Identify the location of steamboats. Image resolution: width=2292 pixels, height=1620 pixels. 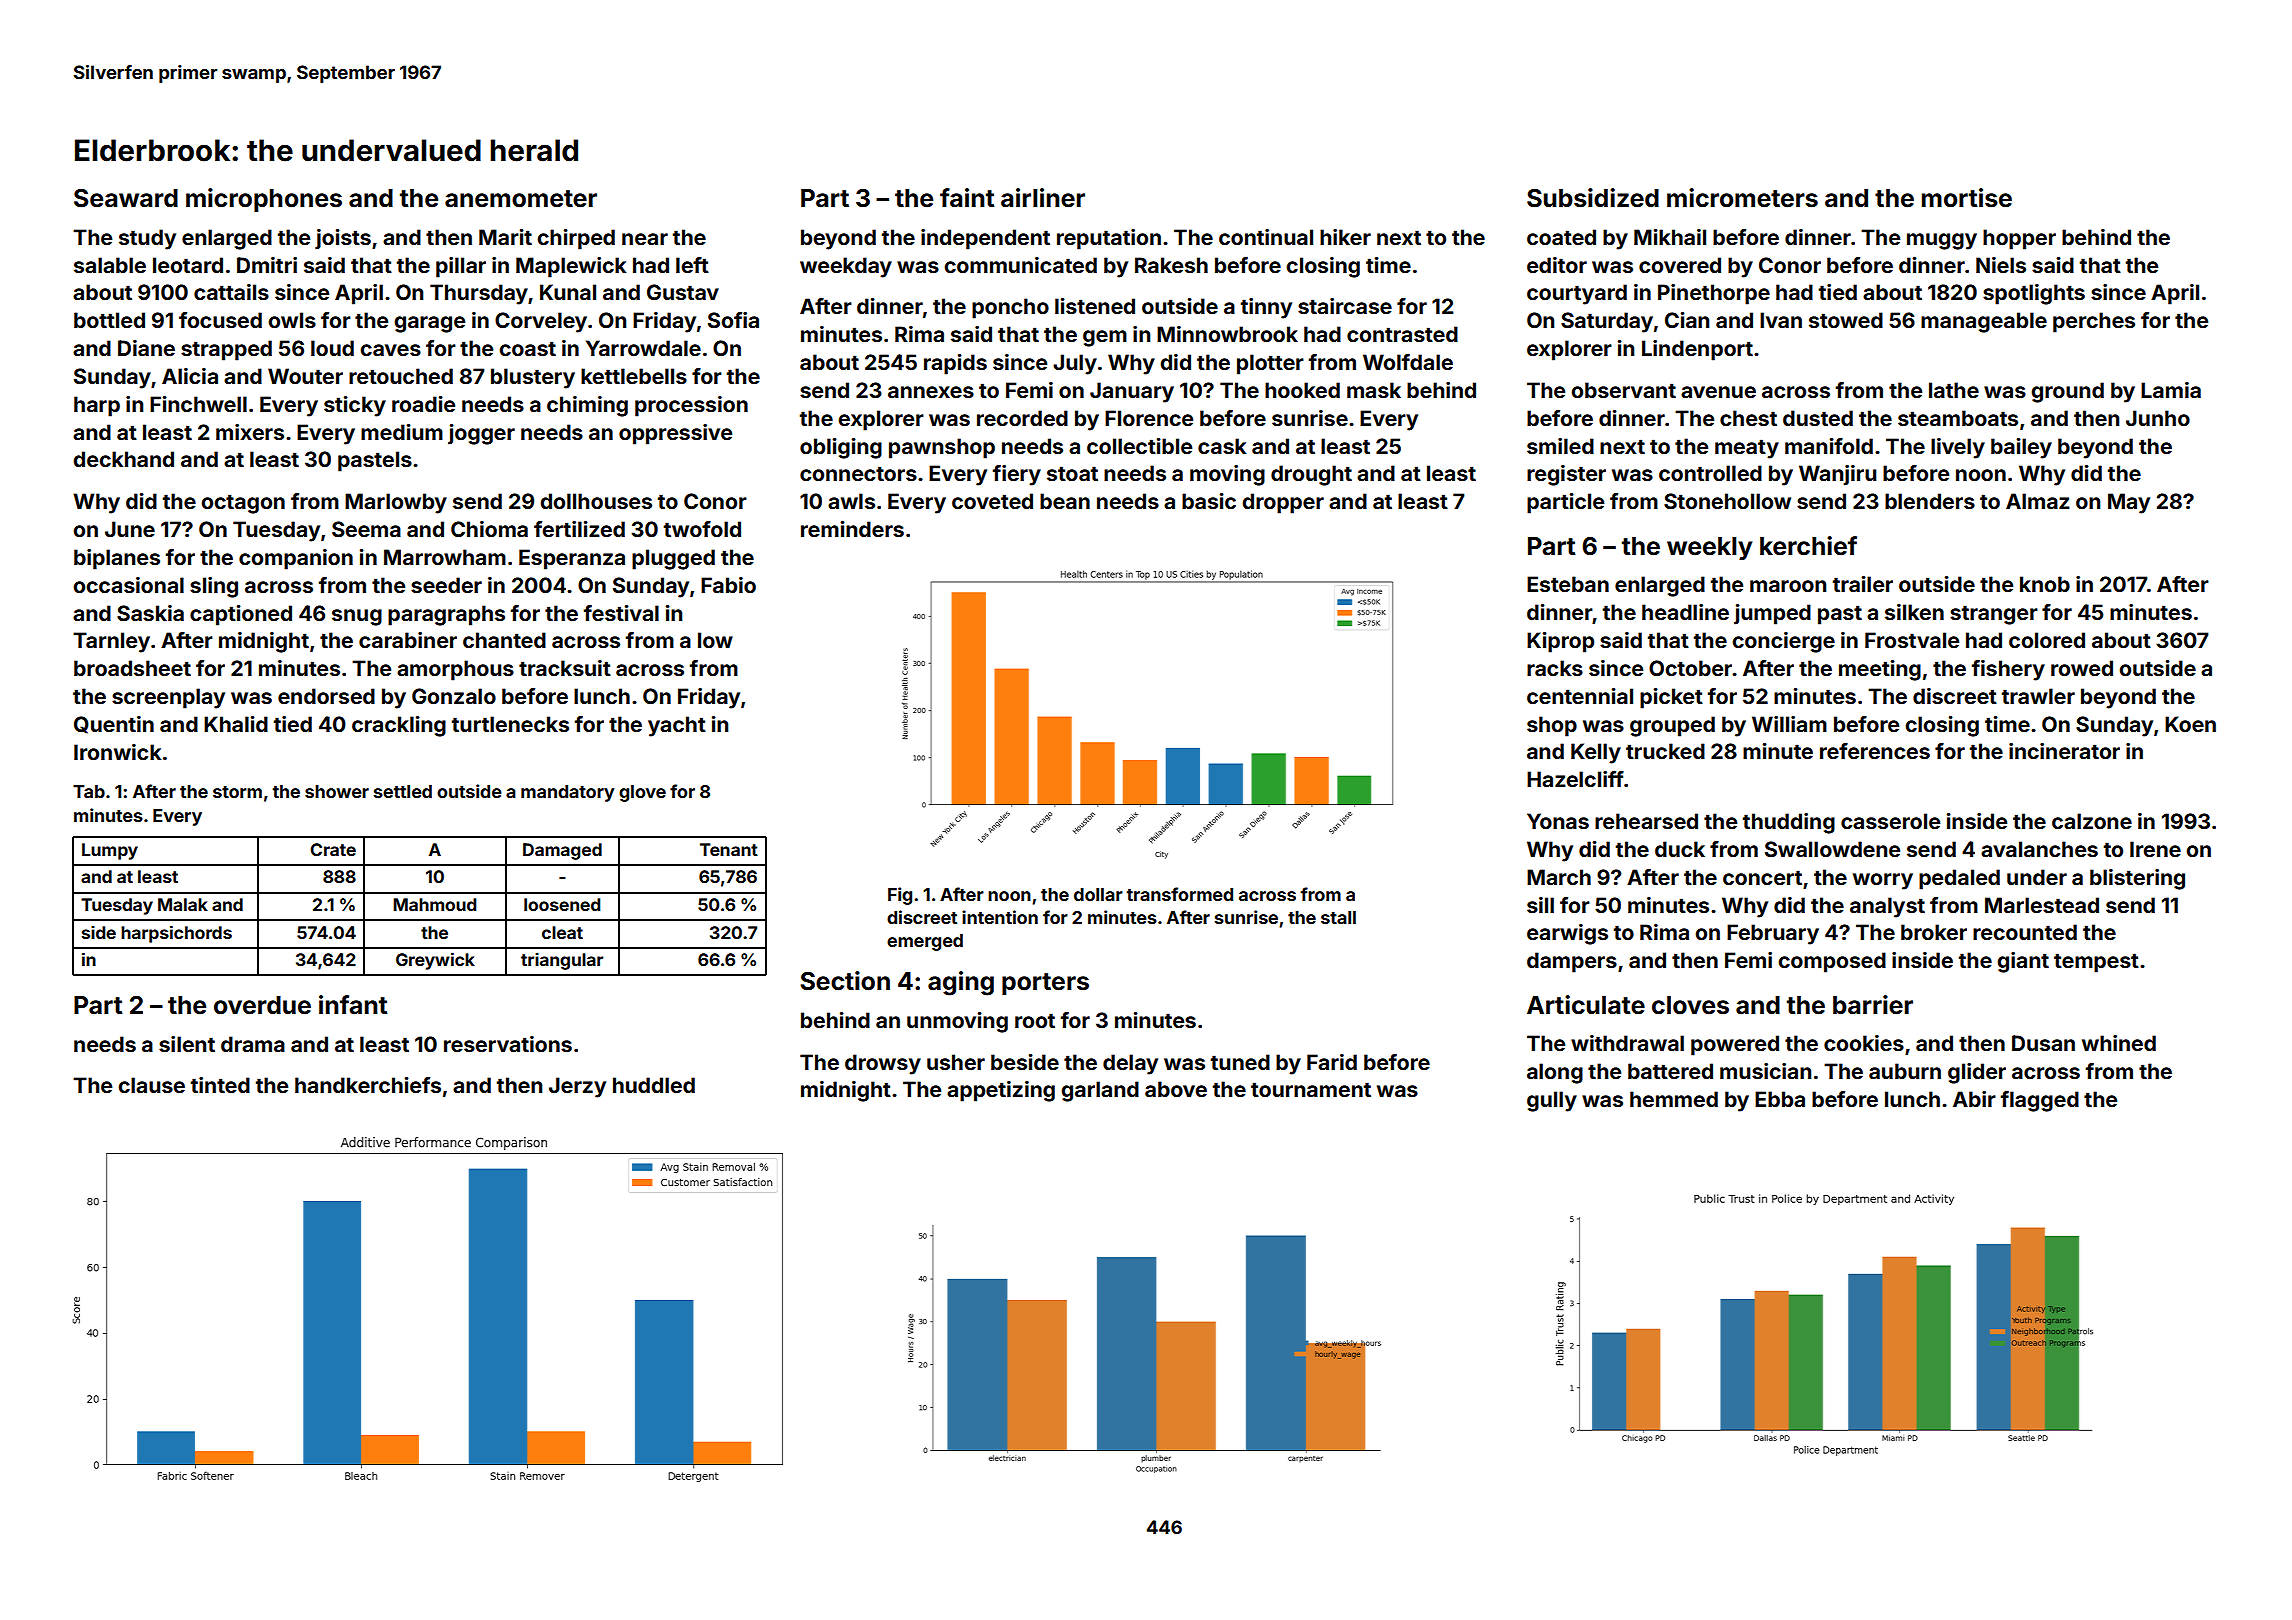
(1958, 418).
